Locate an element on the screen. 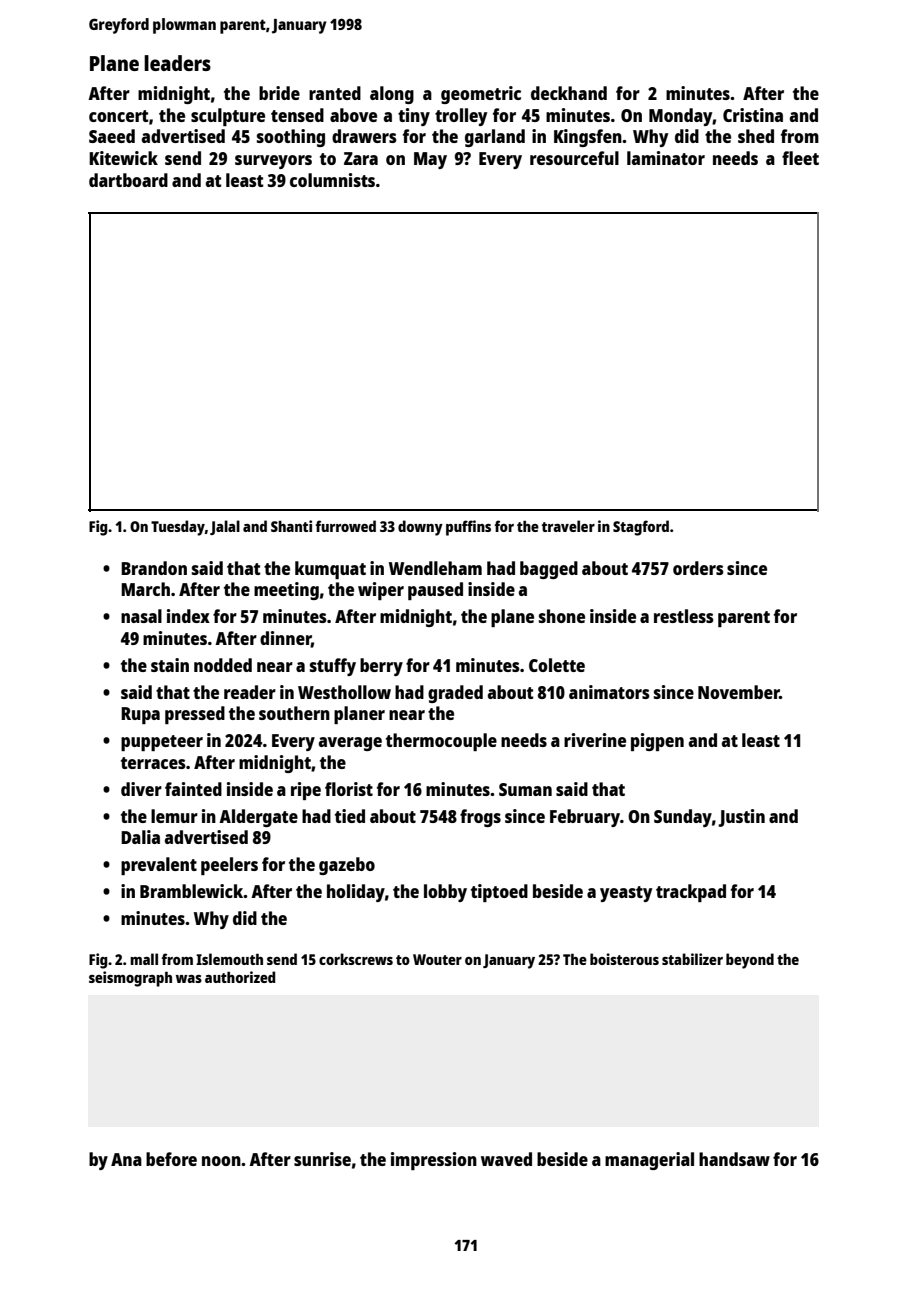 Image resolution: width=908 pixels, height=1316 pixels. diver is located at coordinates (141, 789).
